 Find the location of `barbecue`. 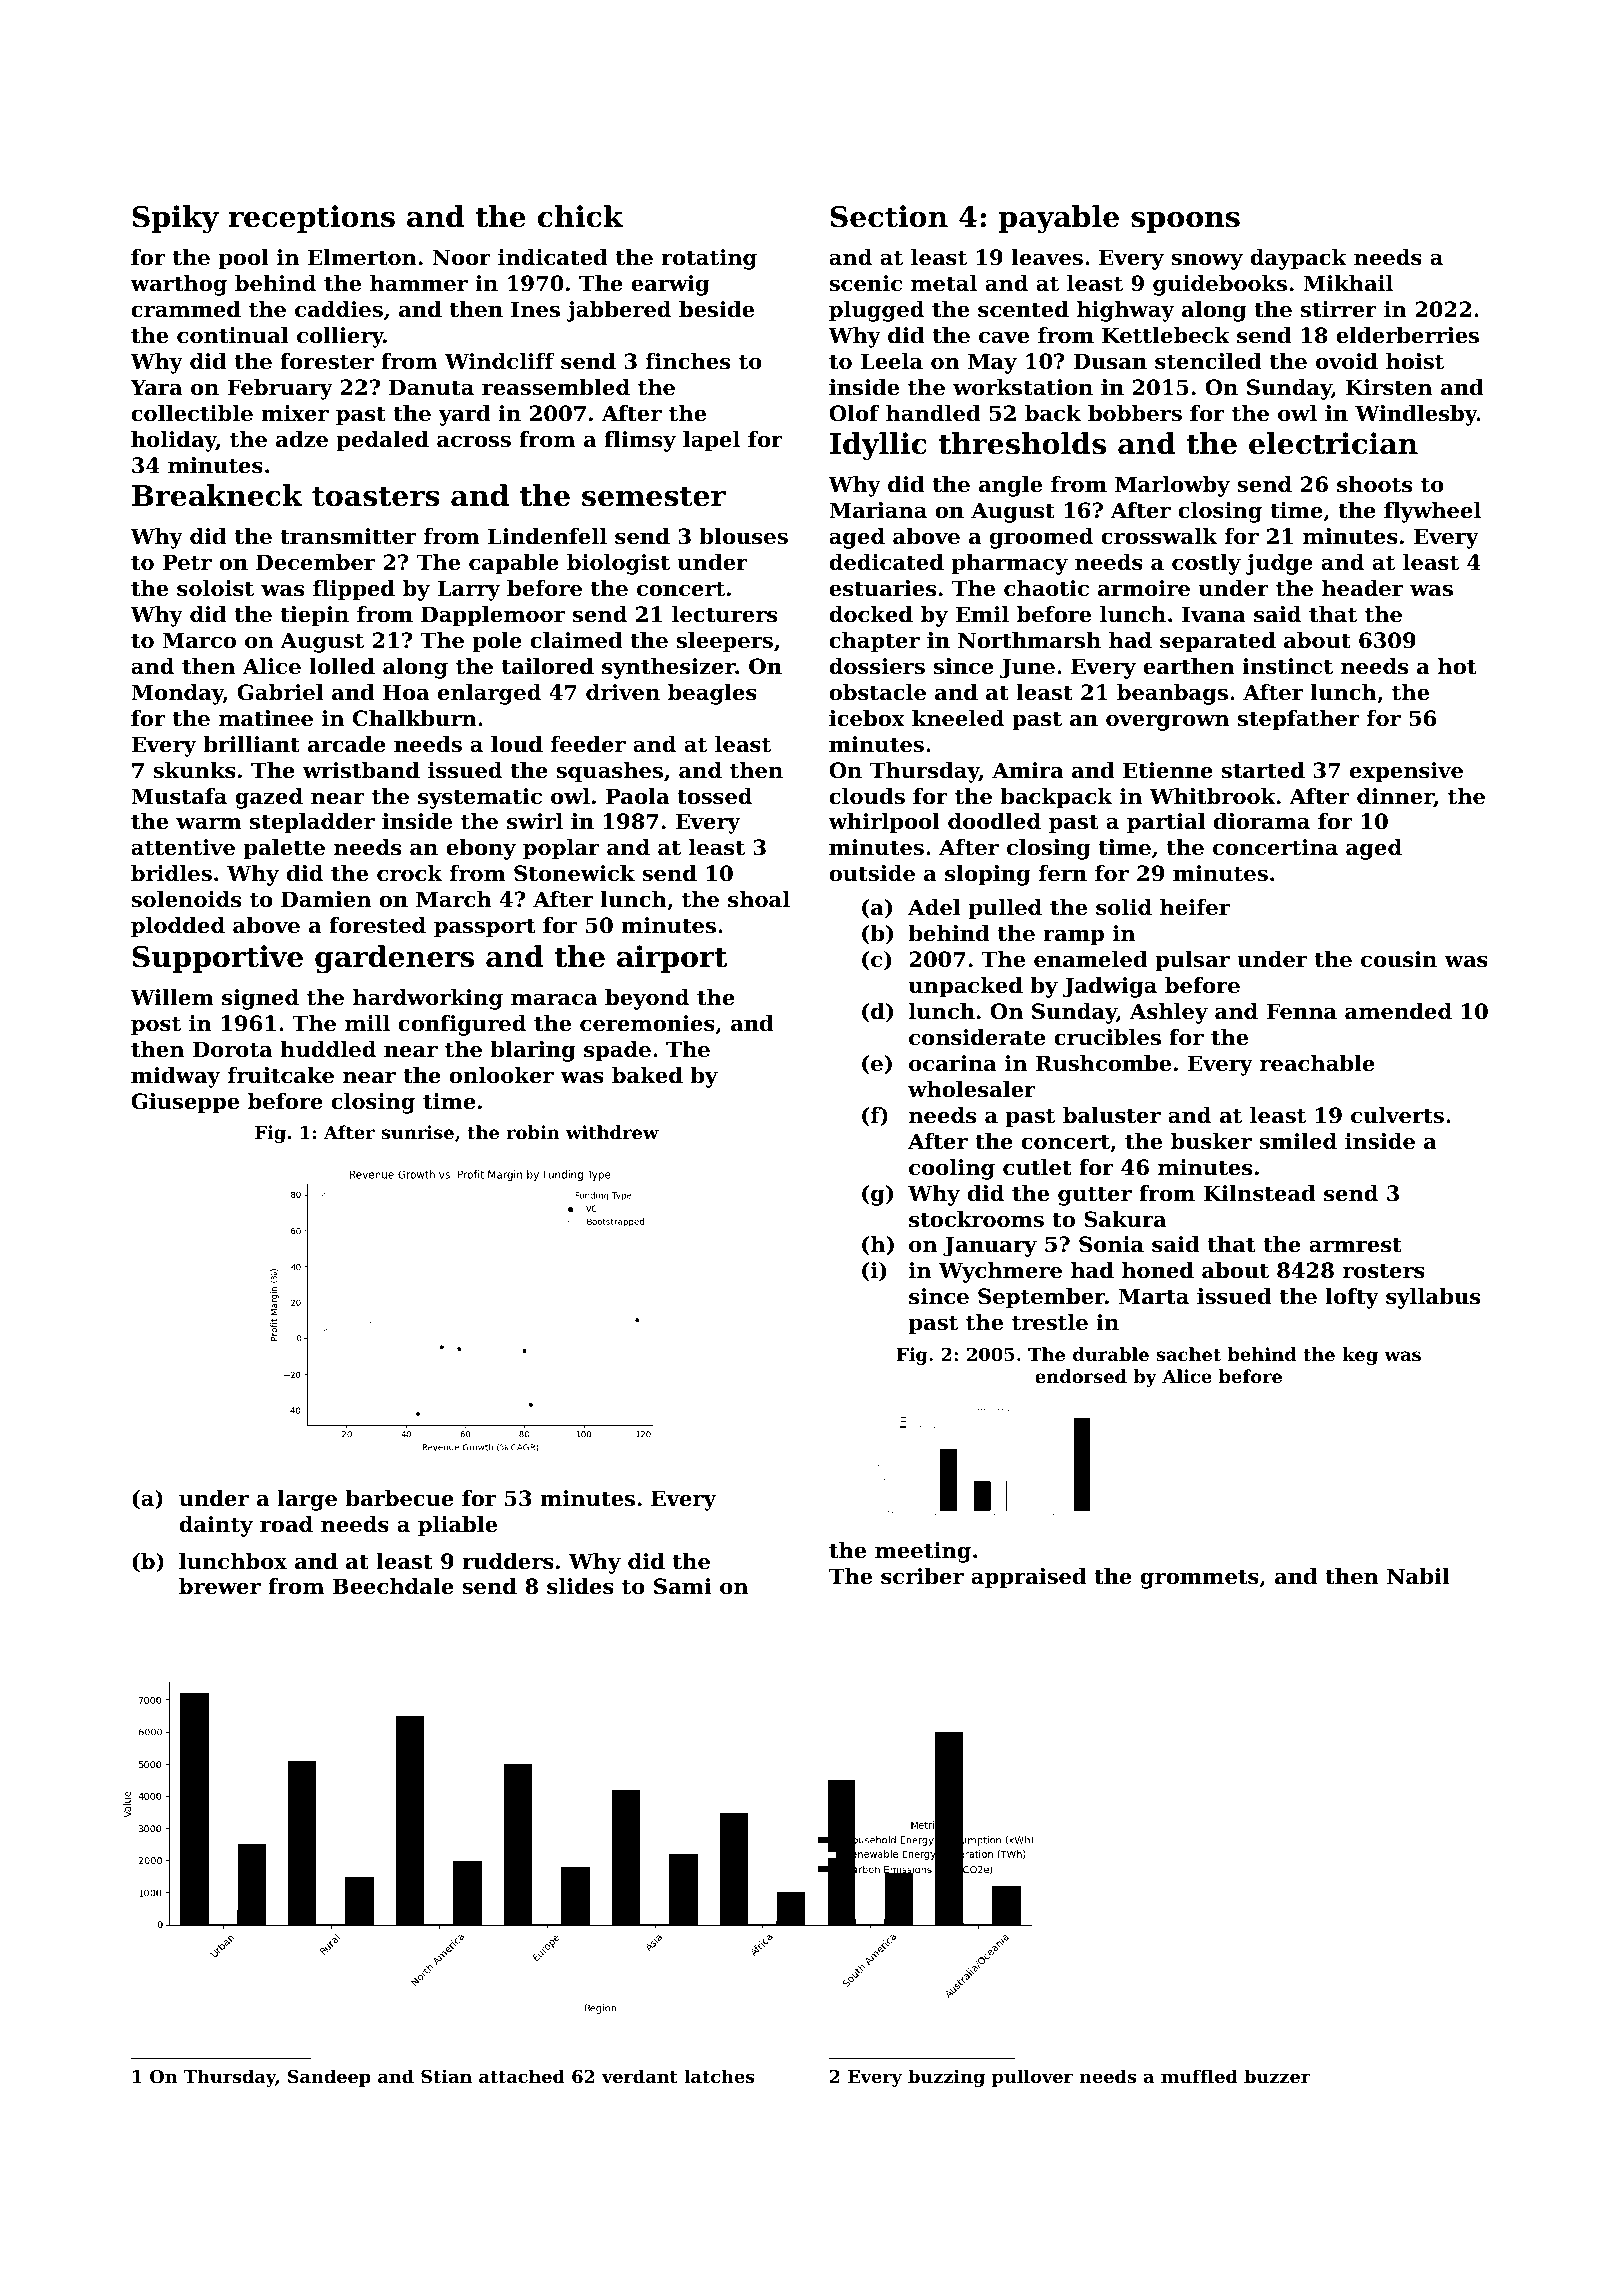

barbecue is located at coordinates (399, 1498).
